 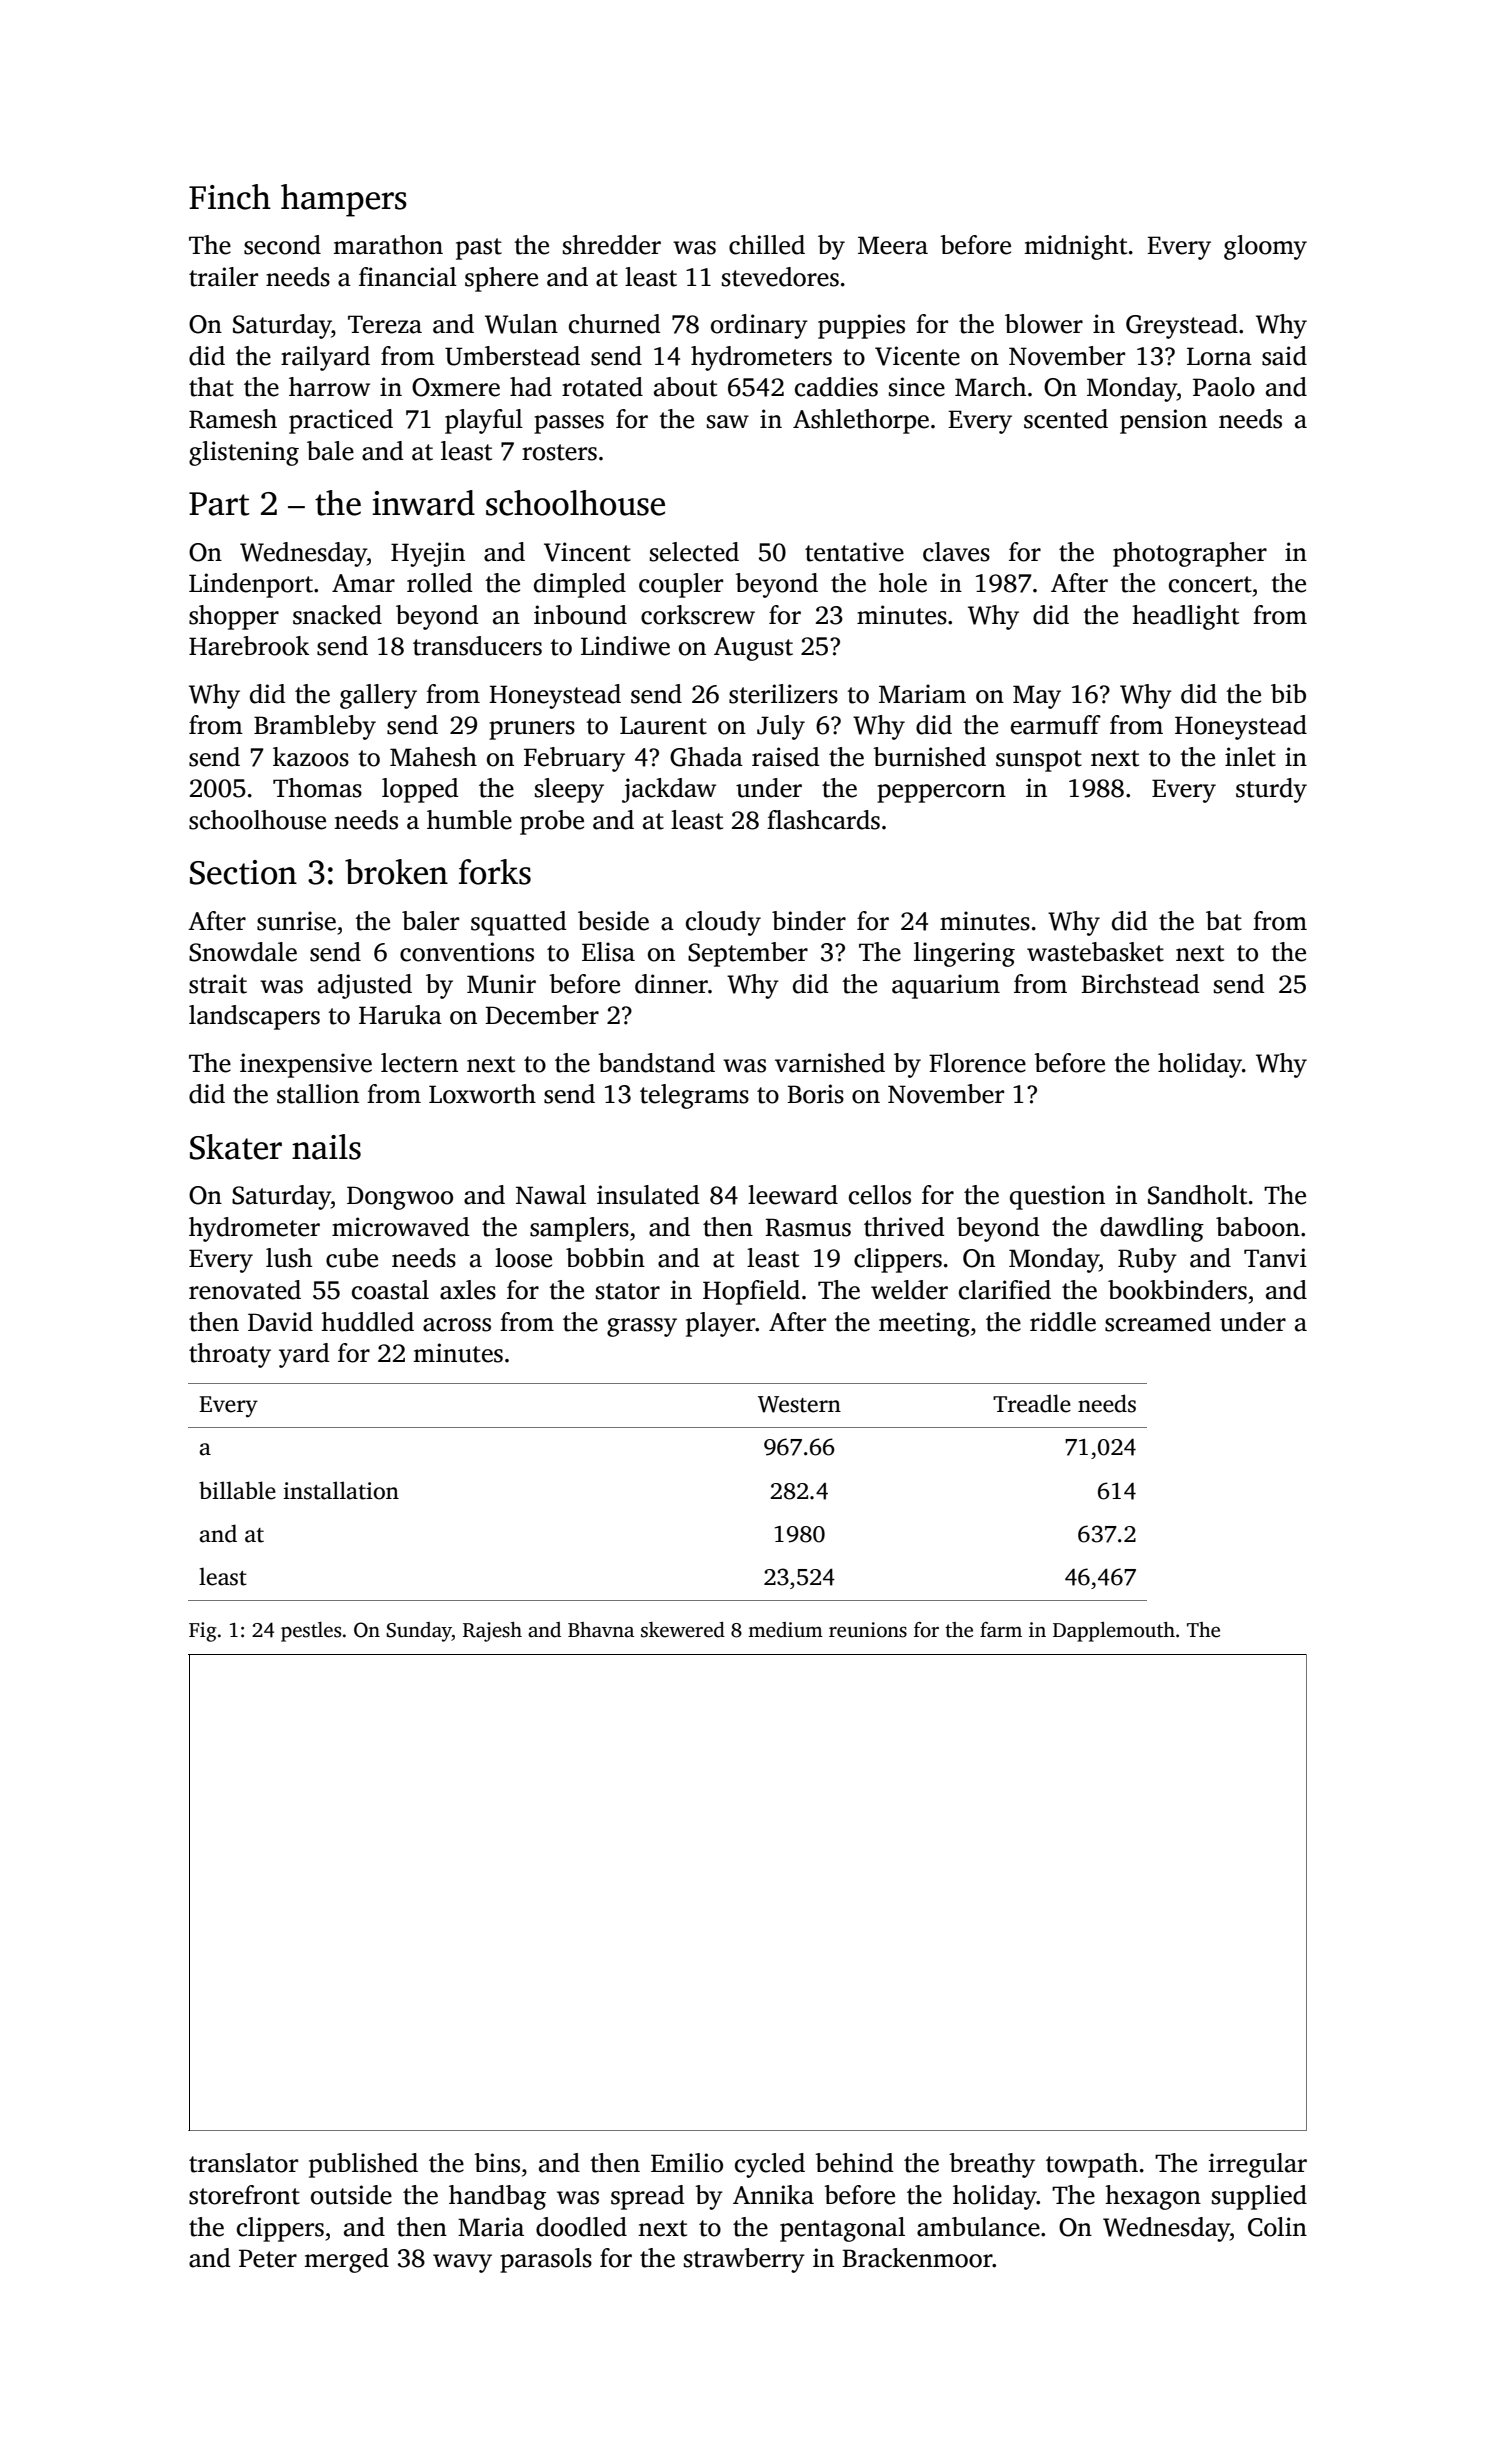 What do you see at coordinates (230, 197) in the page?
I see `Finch` at bounding box center [230, 197].
